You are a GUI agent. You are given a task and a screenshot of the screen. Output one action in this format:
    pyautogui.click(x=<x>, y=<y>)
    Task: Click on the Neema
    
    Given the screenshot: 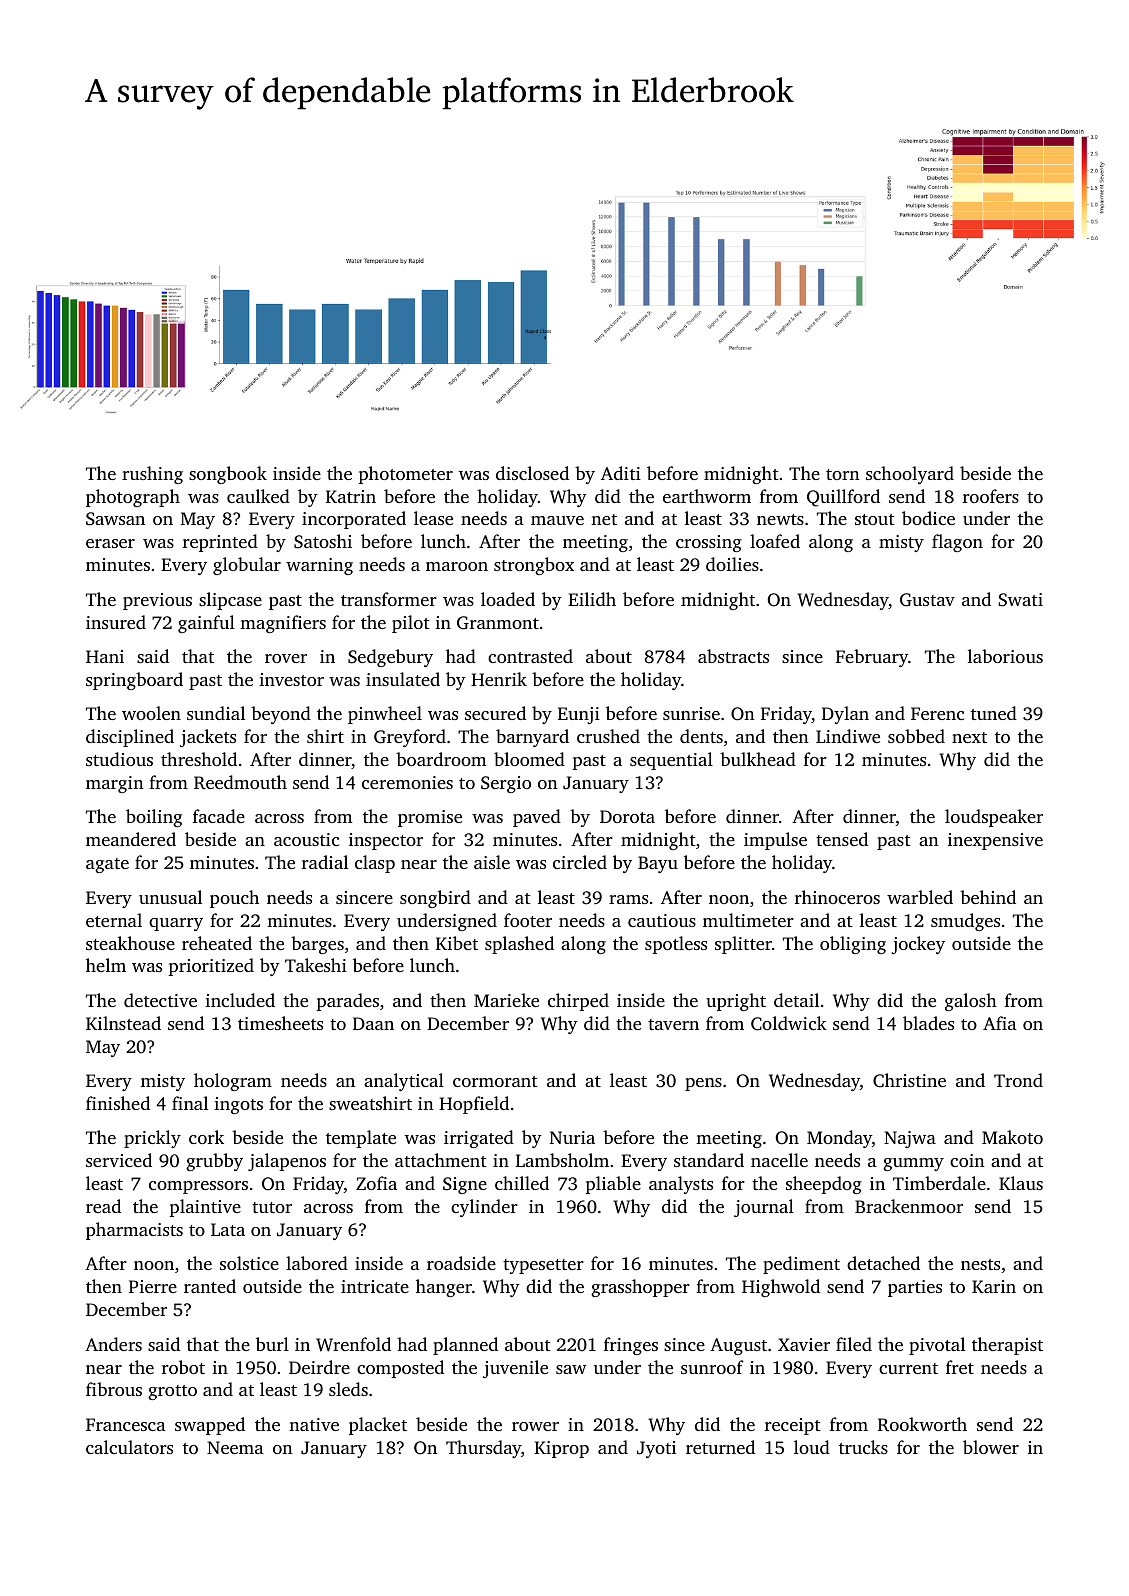 What is the action you would take?
    pyautogui.click(x=235, y=1447)
